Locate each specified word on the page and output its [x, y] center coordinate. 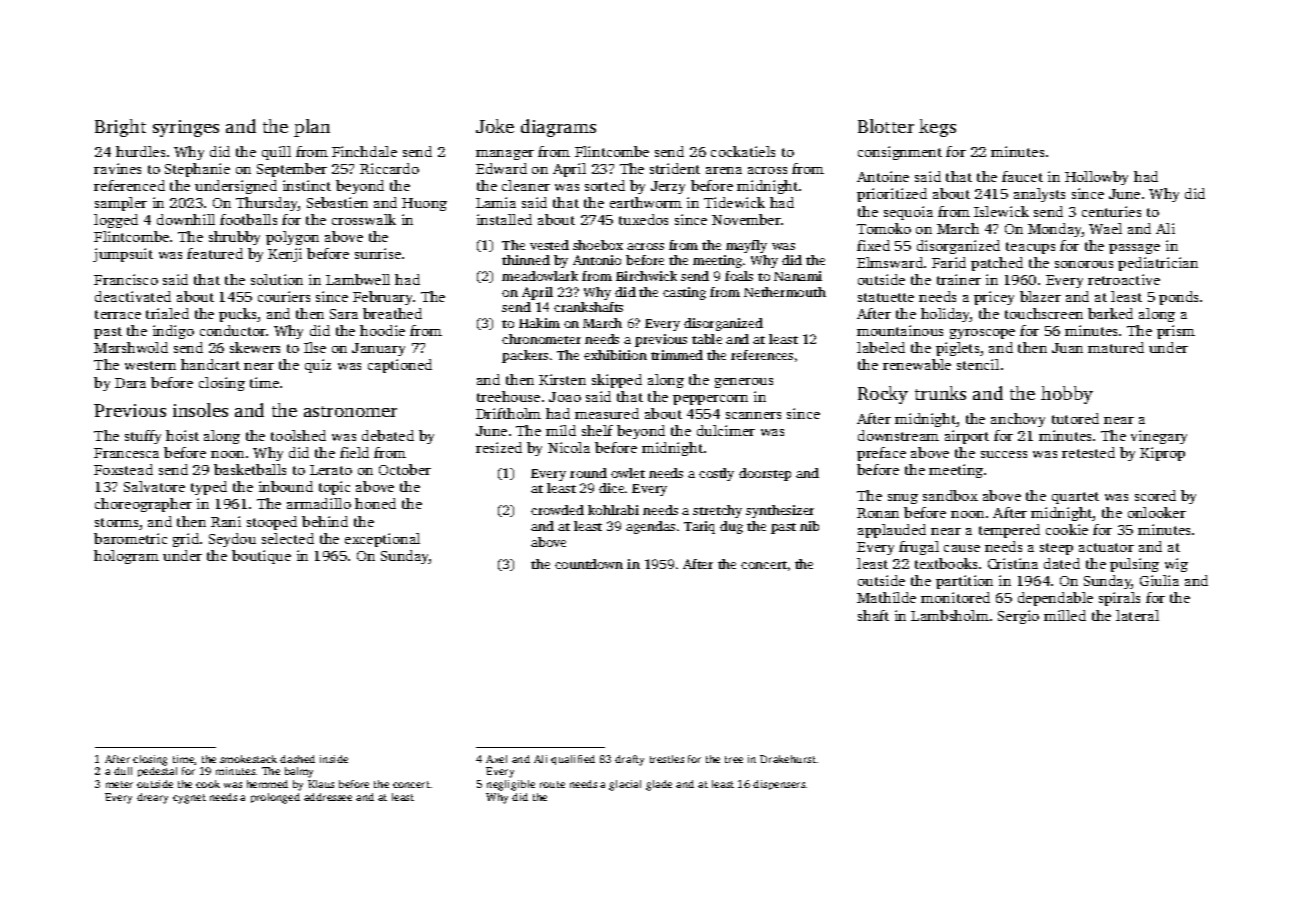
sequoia [908, 213]
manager [505, 155]
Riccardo [389, 168]
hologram [126, 557]
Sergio [1018, 617]
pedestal [157, 772]
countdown [589, 564]
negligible [511, 785]
